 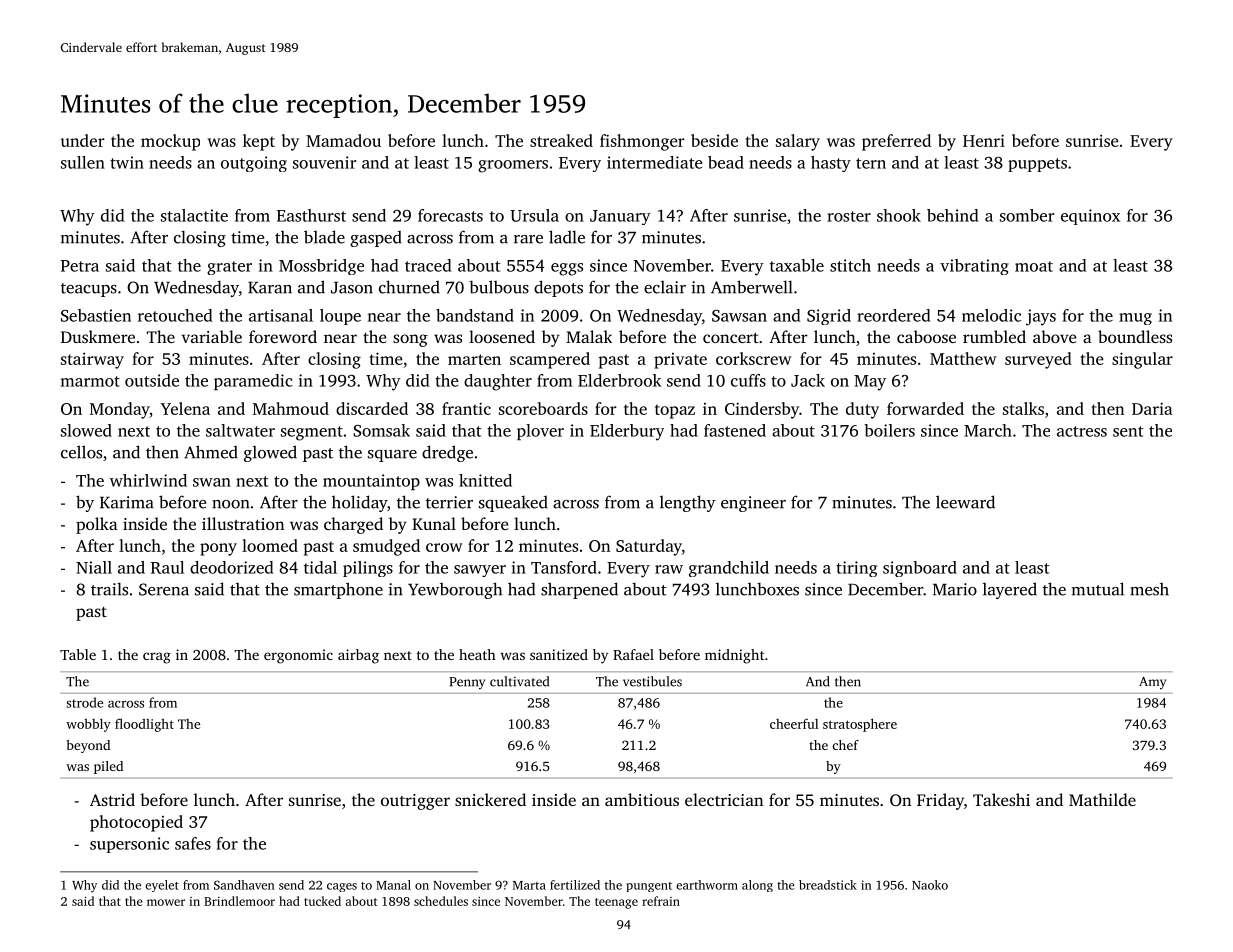 I want to click on puppets, so click(x=1037, y=165).
